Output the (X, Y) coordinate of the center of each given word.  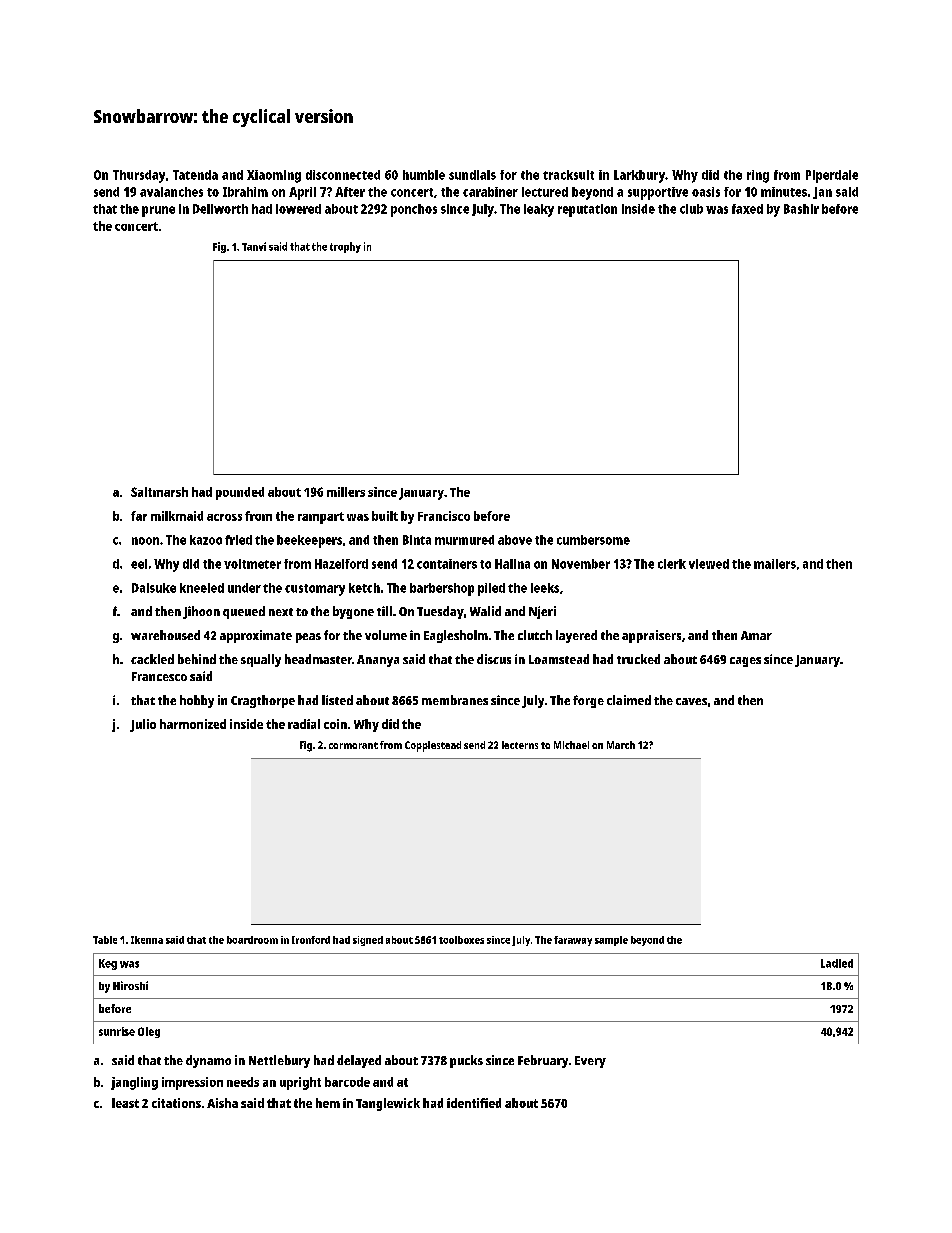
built (385, 516)
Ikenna (147, 940)
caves (691, 701)
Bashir (801, 209)
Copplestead (433, 746)
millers (346, 492)
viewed (709, 564)
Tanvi (254, 246)
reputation (587, 210)
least (125, 1103)
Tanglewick (388, 1104)
